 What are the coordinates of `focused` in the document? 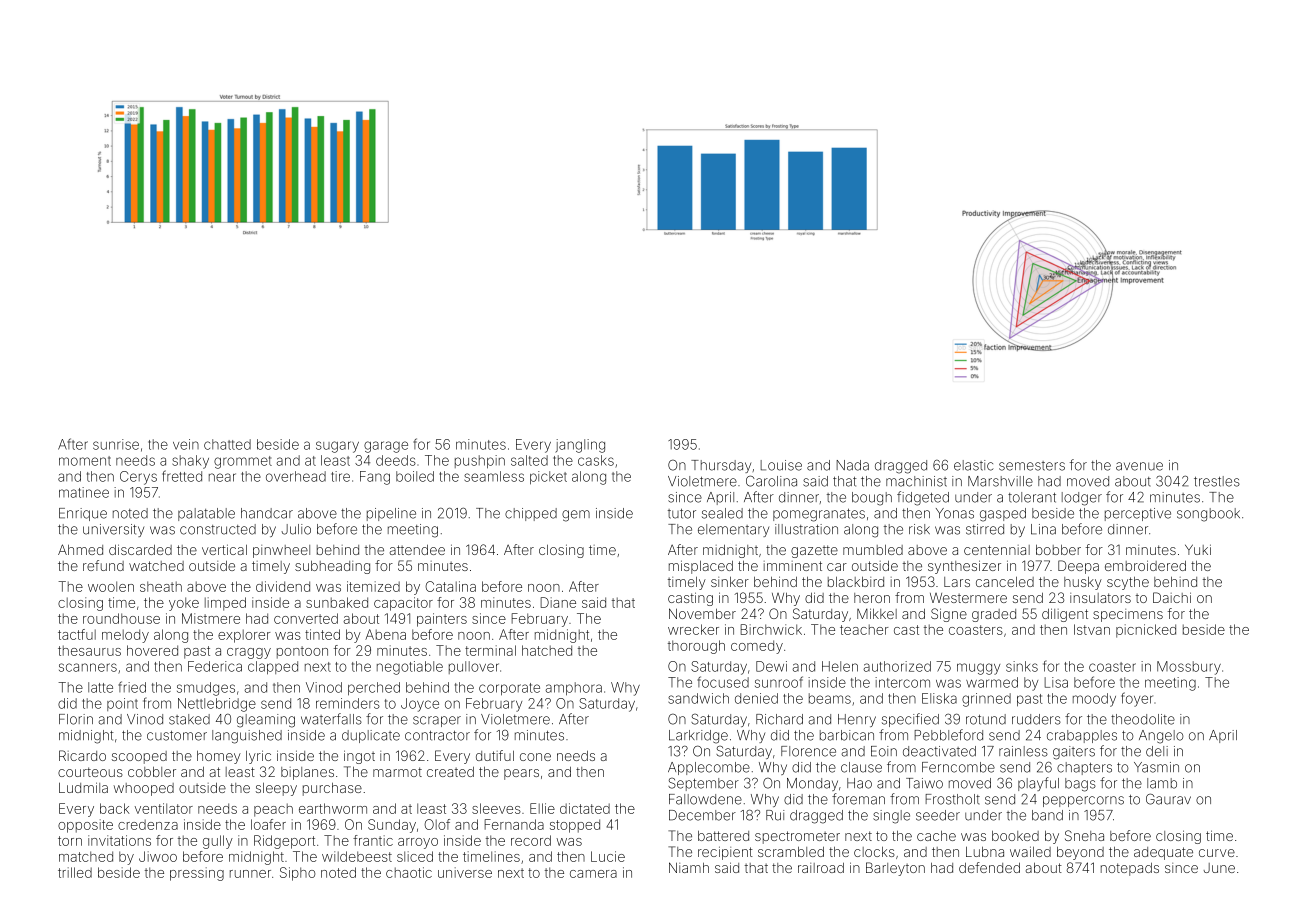 It's located at (723, 682).
